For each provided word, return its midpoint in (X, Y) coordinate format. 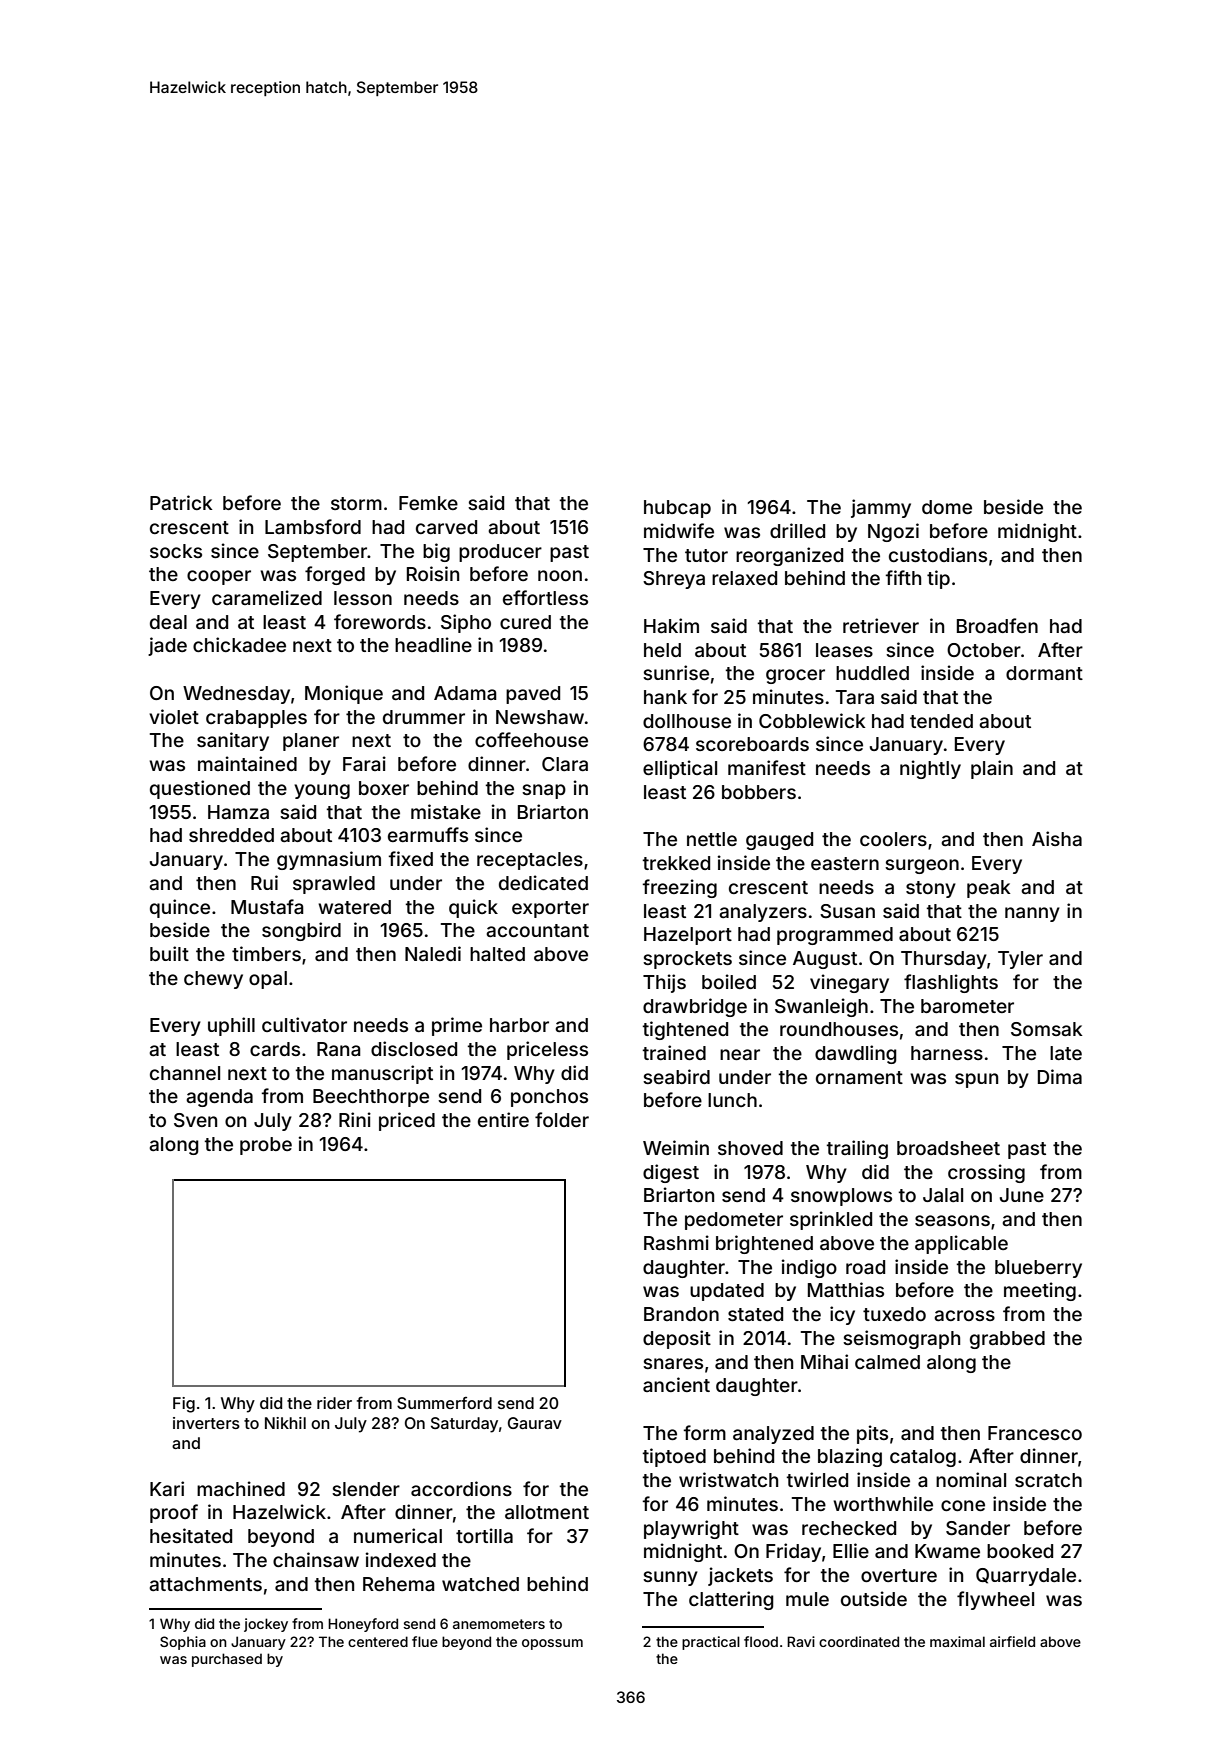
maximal (957, 1641)
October (984, 650)
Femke (428, 503)
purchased (227, 1660)
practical (711, 1643)
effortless (545, 597)
